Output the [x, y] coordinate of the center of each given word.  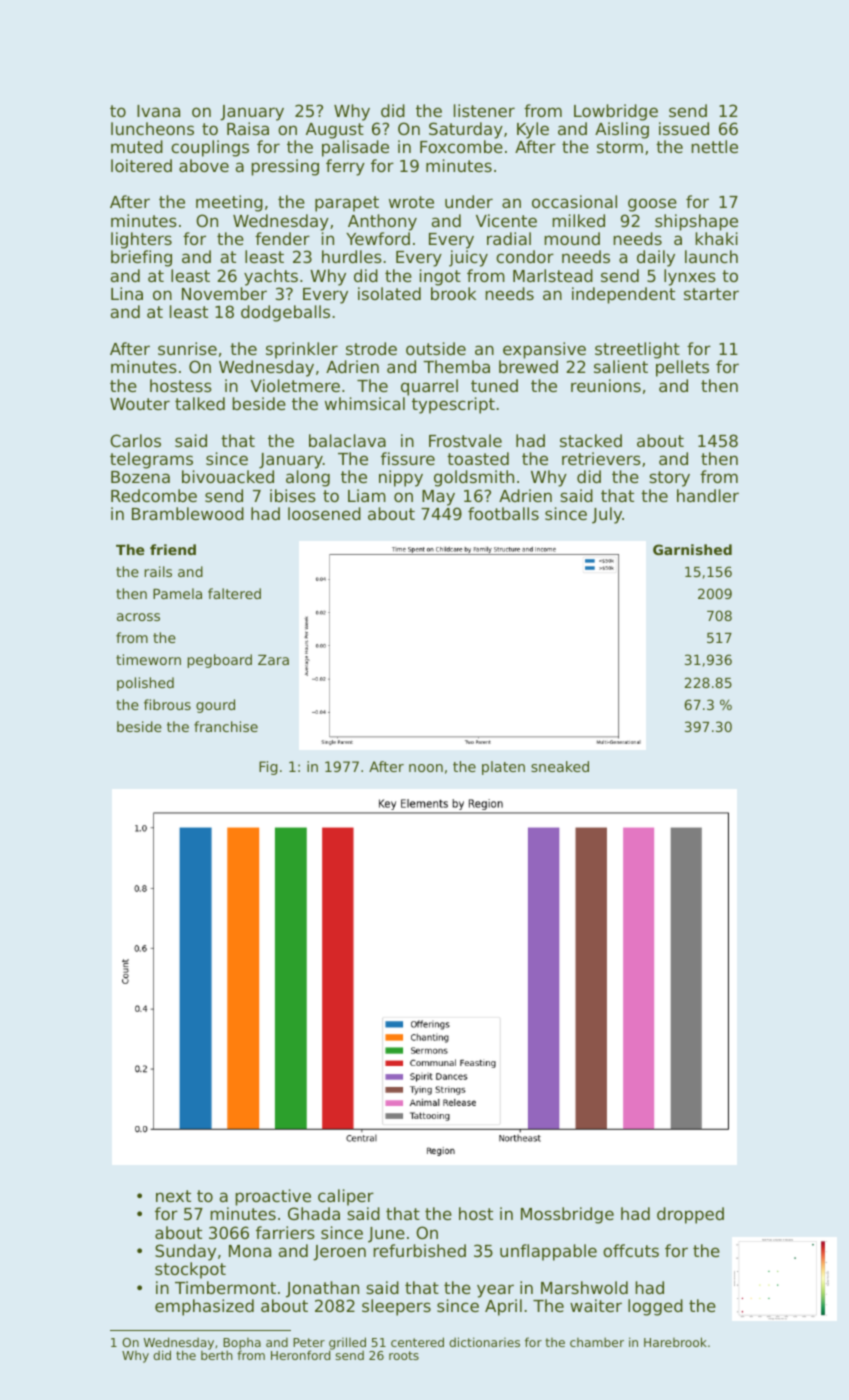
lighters [141, 240]
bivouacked [228, 476]
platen [503, 768]
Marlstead [553, 275]
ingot [440, 277]
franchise [226, 726]
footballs [503, 513]
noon [426, 768]
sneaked [560, 766]
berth [217, 1355]
